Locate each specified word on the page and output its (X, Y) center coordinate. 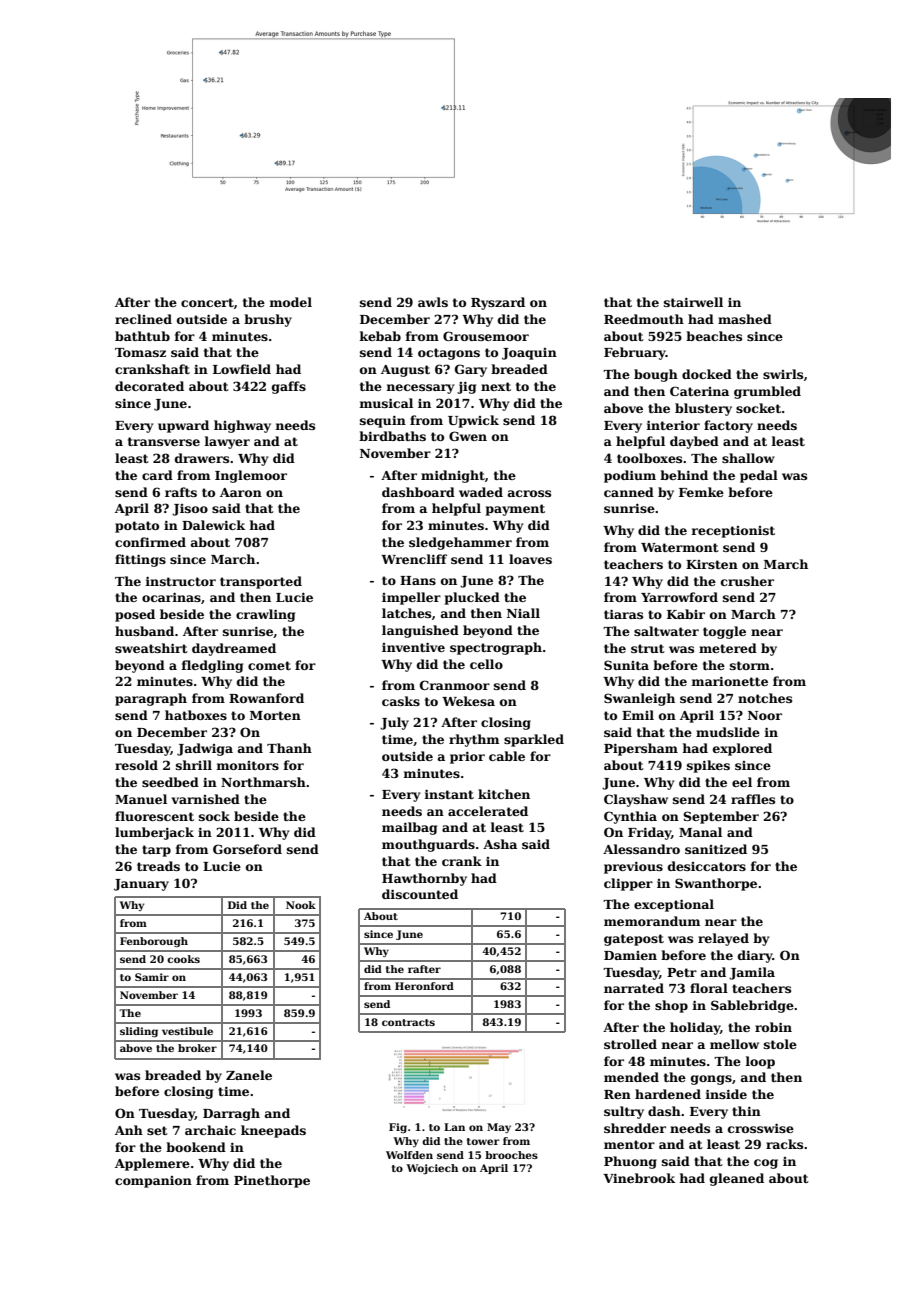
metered (728, 648)
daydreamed (234, 649)
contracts (408, 1022)
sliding (139, 1032)
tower (483, 1141)
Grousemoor (486, 336)
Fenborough (154, 942)
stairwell (693, 302)
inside (726, 1094)
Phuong (630, 1162)
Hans (418, 580)
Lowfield (242, 369)
